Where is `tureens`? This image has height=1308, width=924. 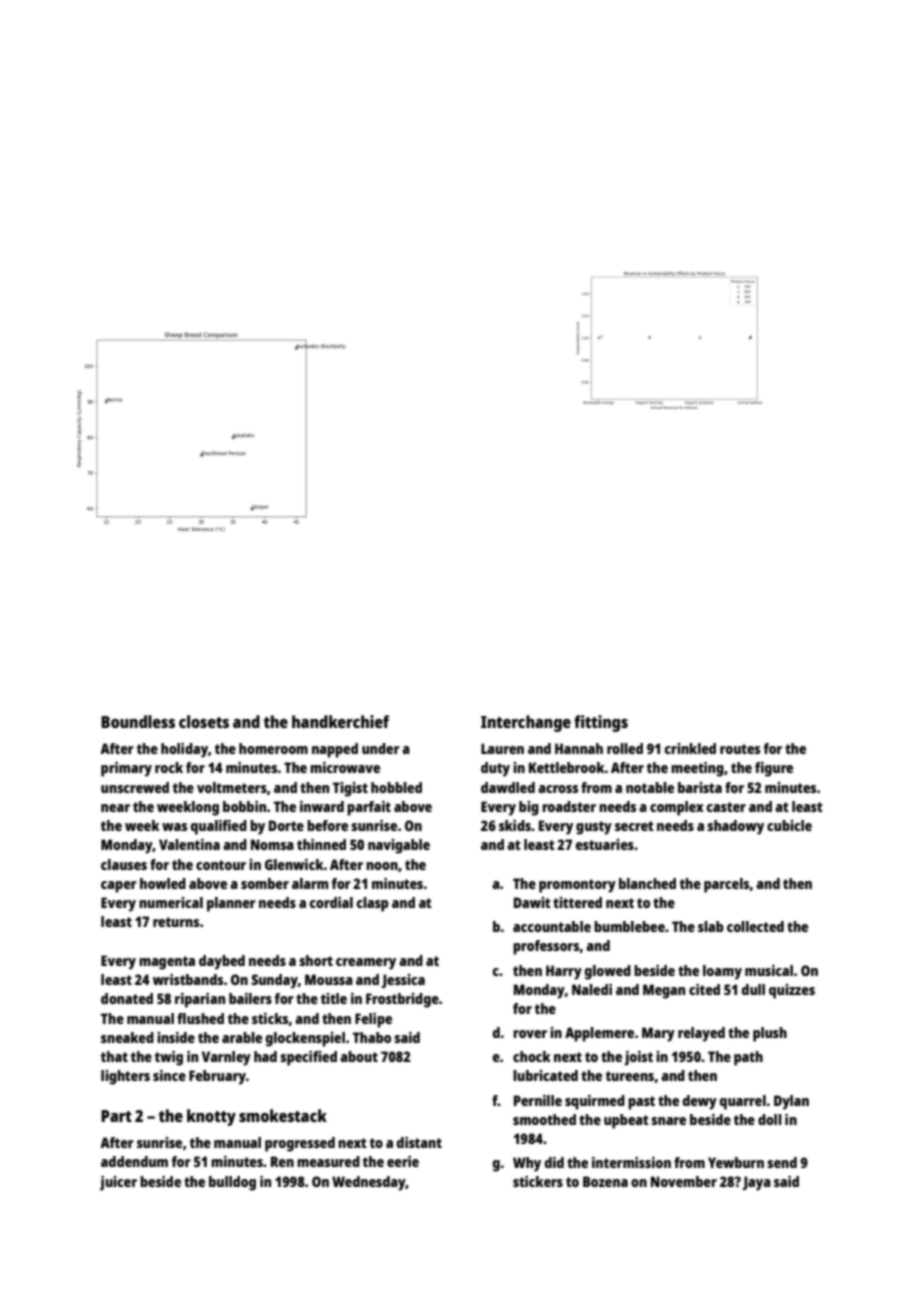
tureens is located at coordinates (630, 1076).
